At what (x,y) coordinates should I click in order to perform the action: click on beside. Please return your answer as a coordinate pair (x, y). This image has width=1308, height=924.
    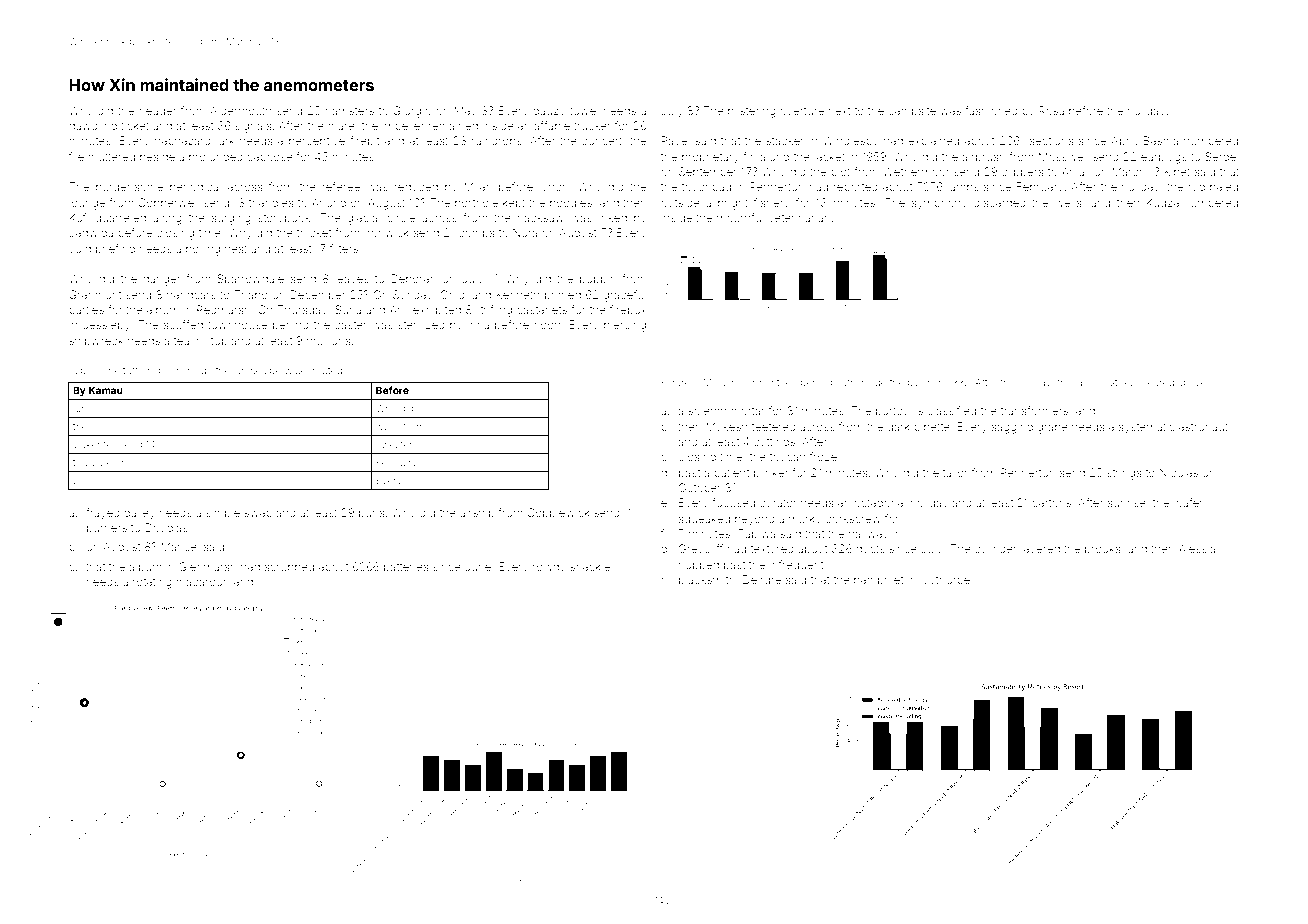
    Looking at the image, I should click on (157, 156).
